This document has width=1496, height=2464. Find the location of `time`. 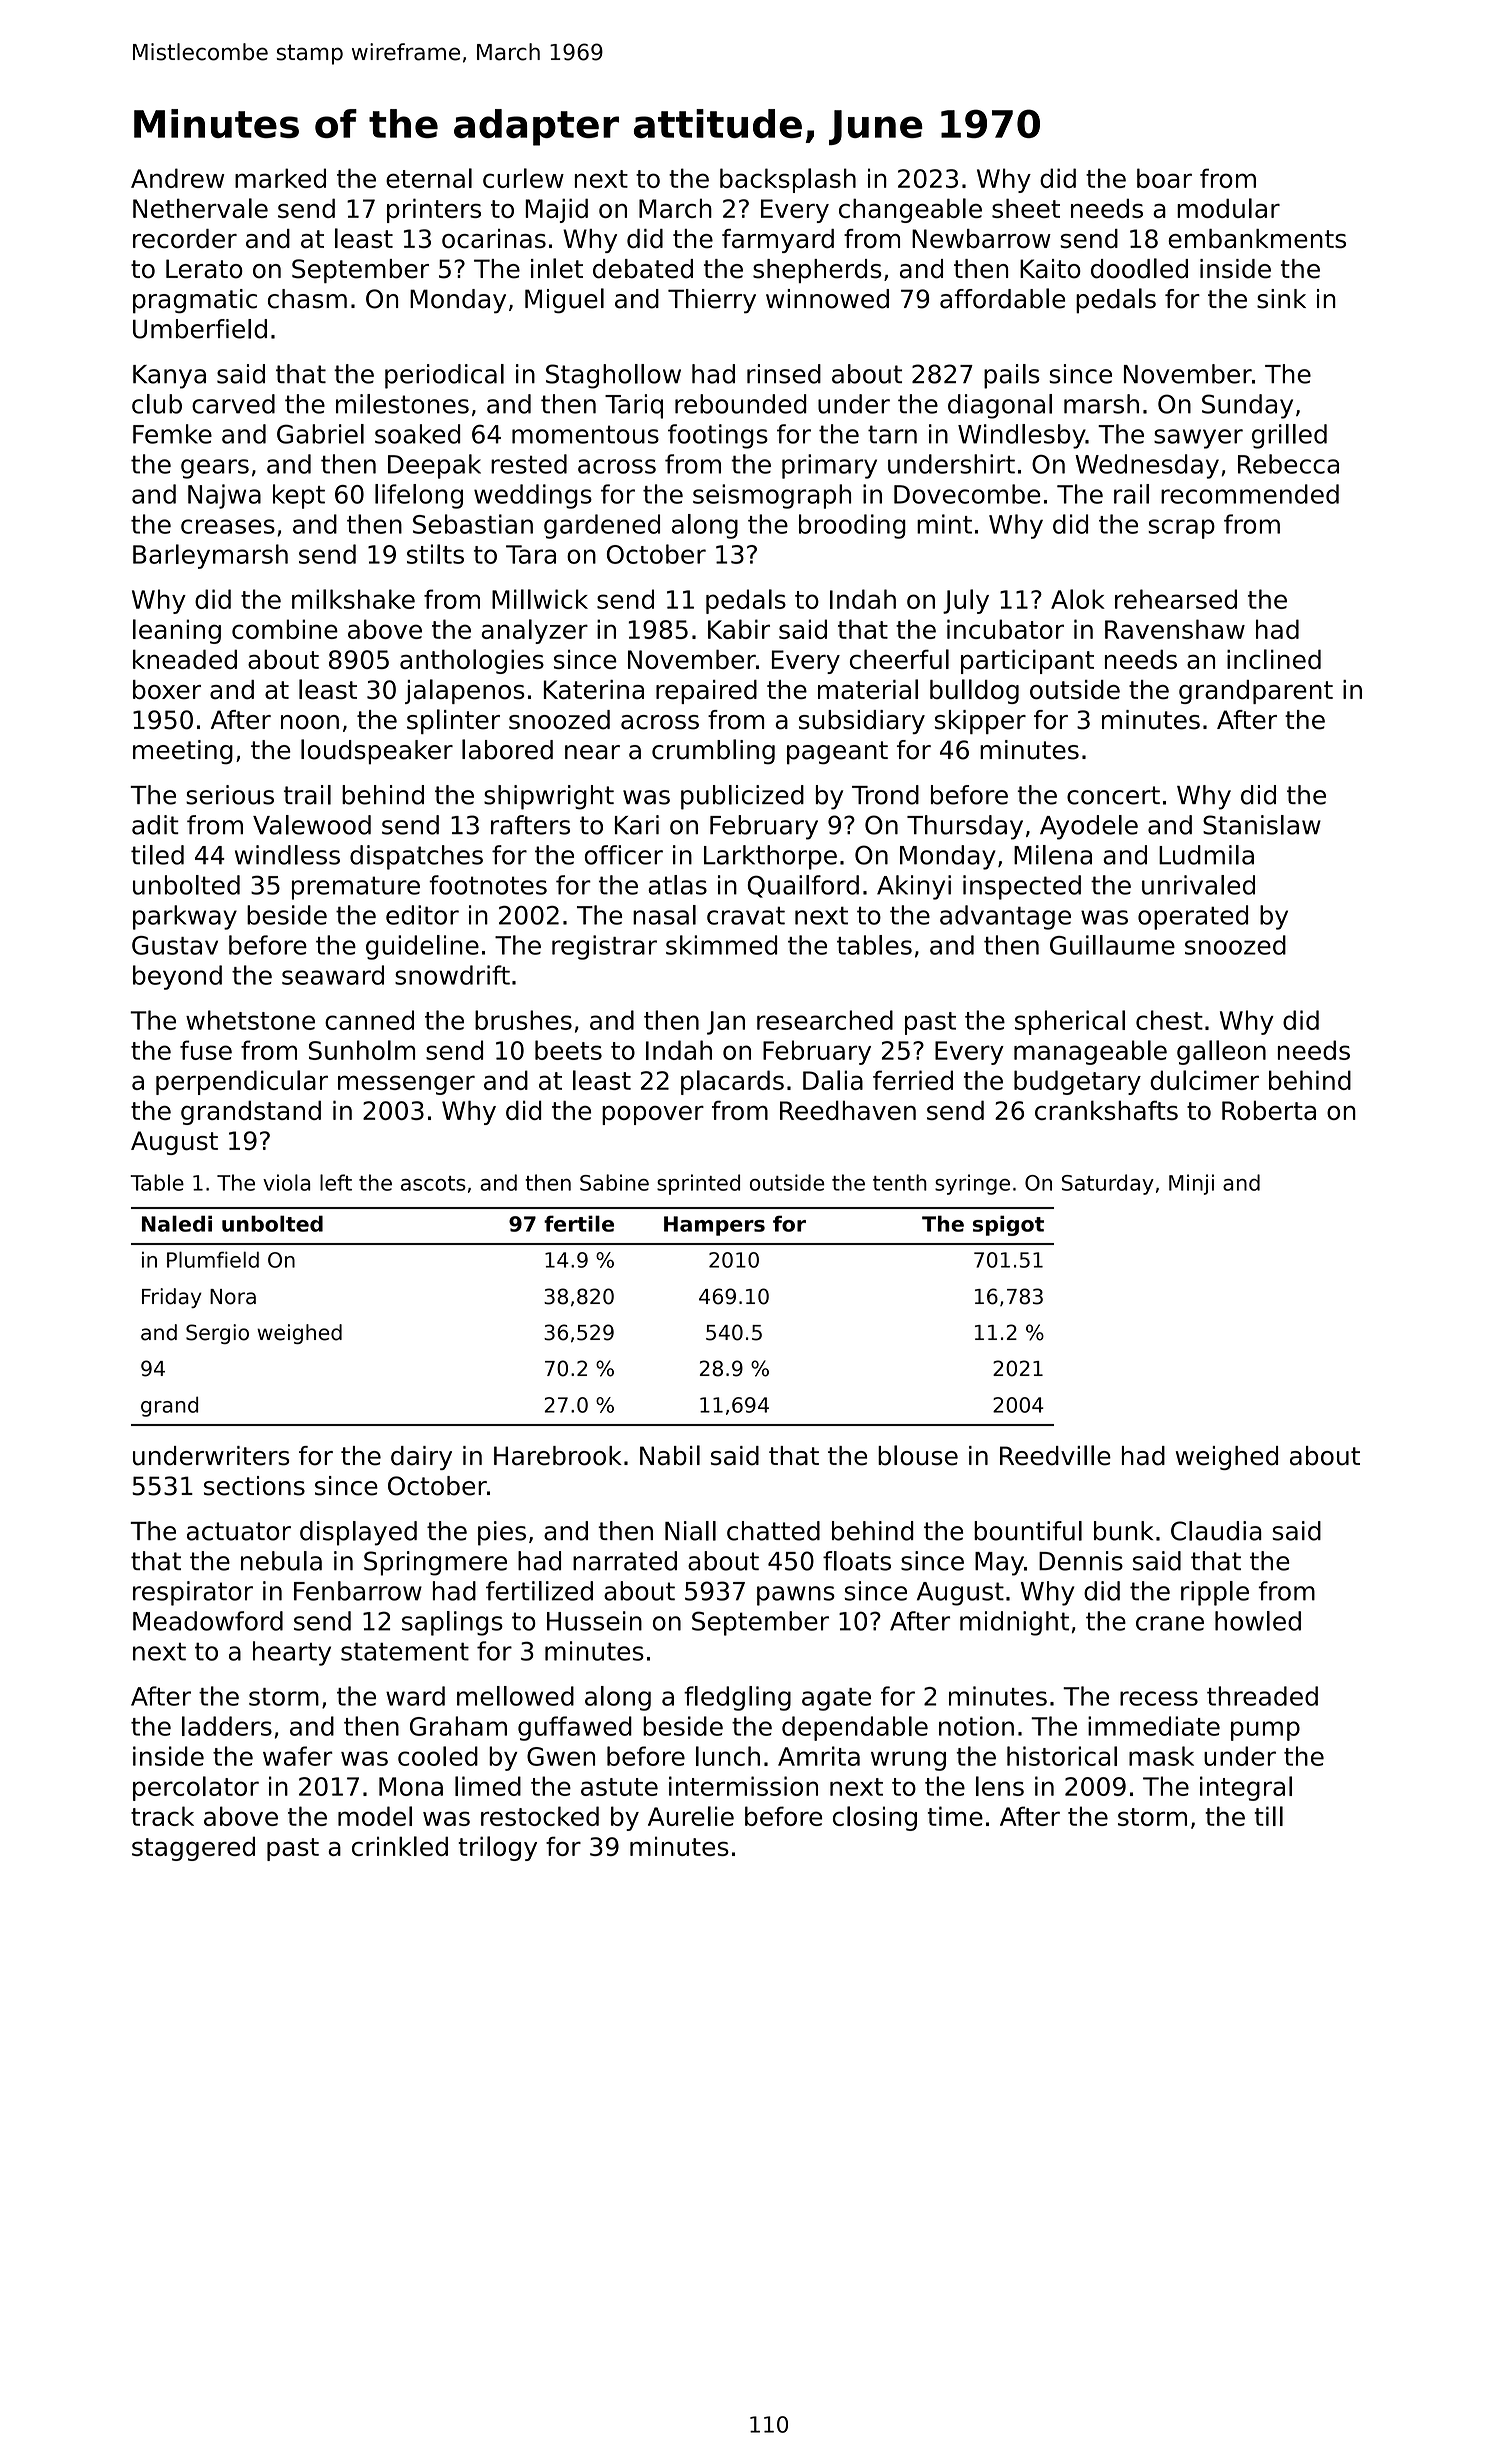

time is located at coordinates (955, 1816).
